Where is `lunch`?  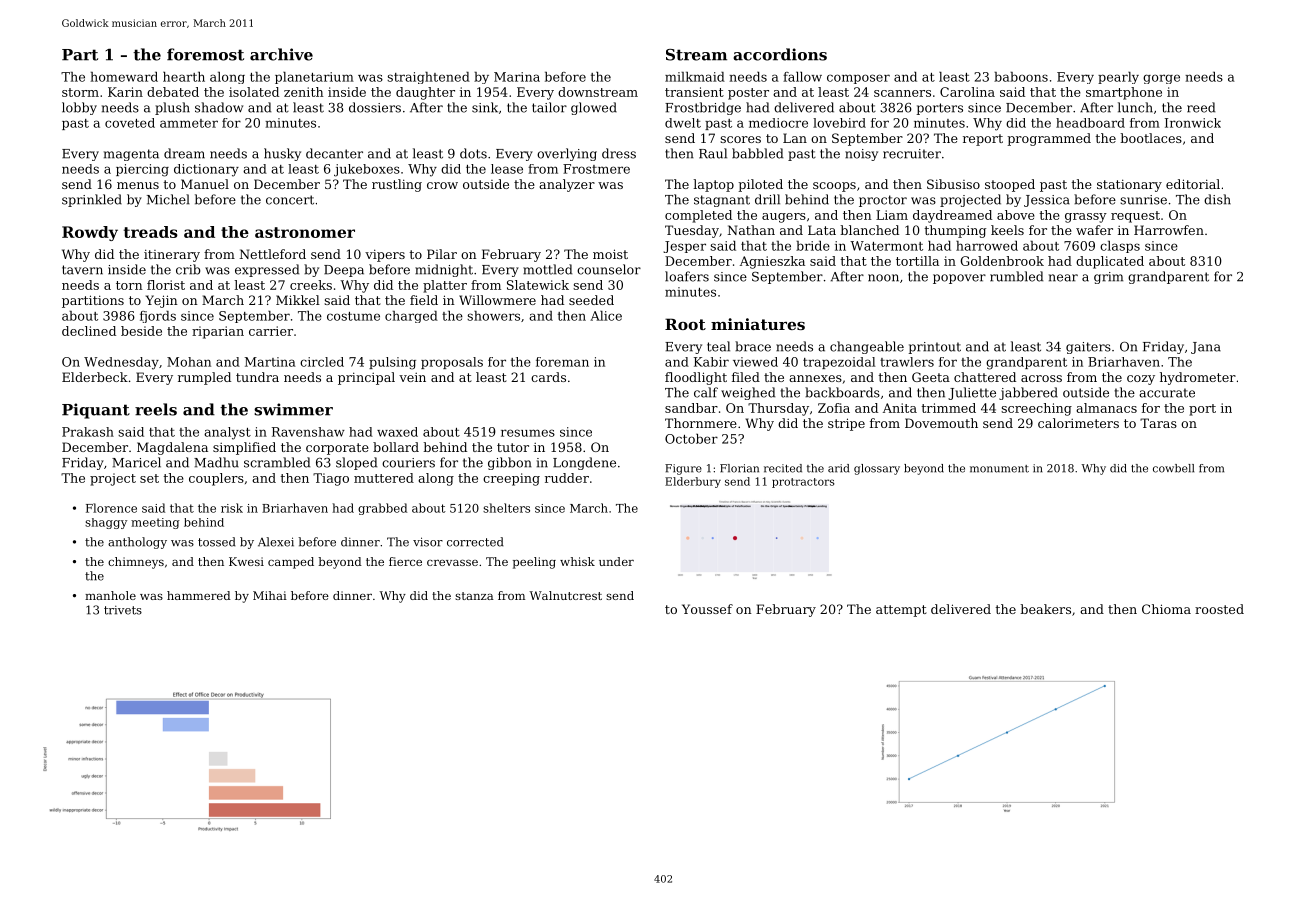
lunch is located at coordinates (1135, 107).
